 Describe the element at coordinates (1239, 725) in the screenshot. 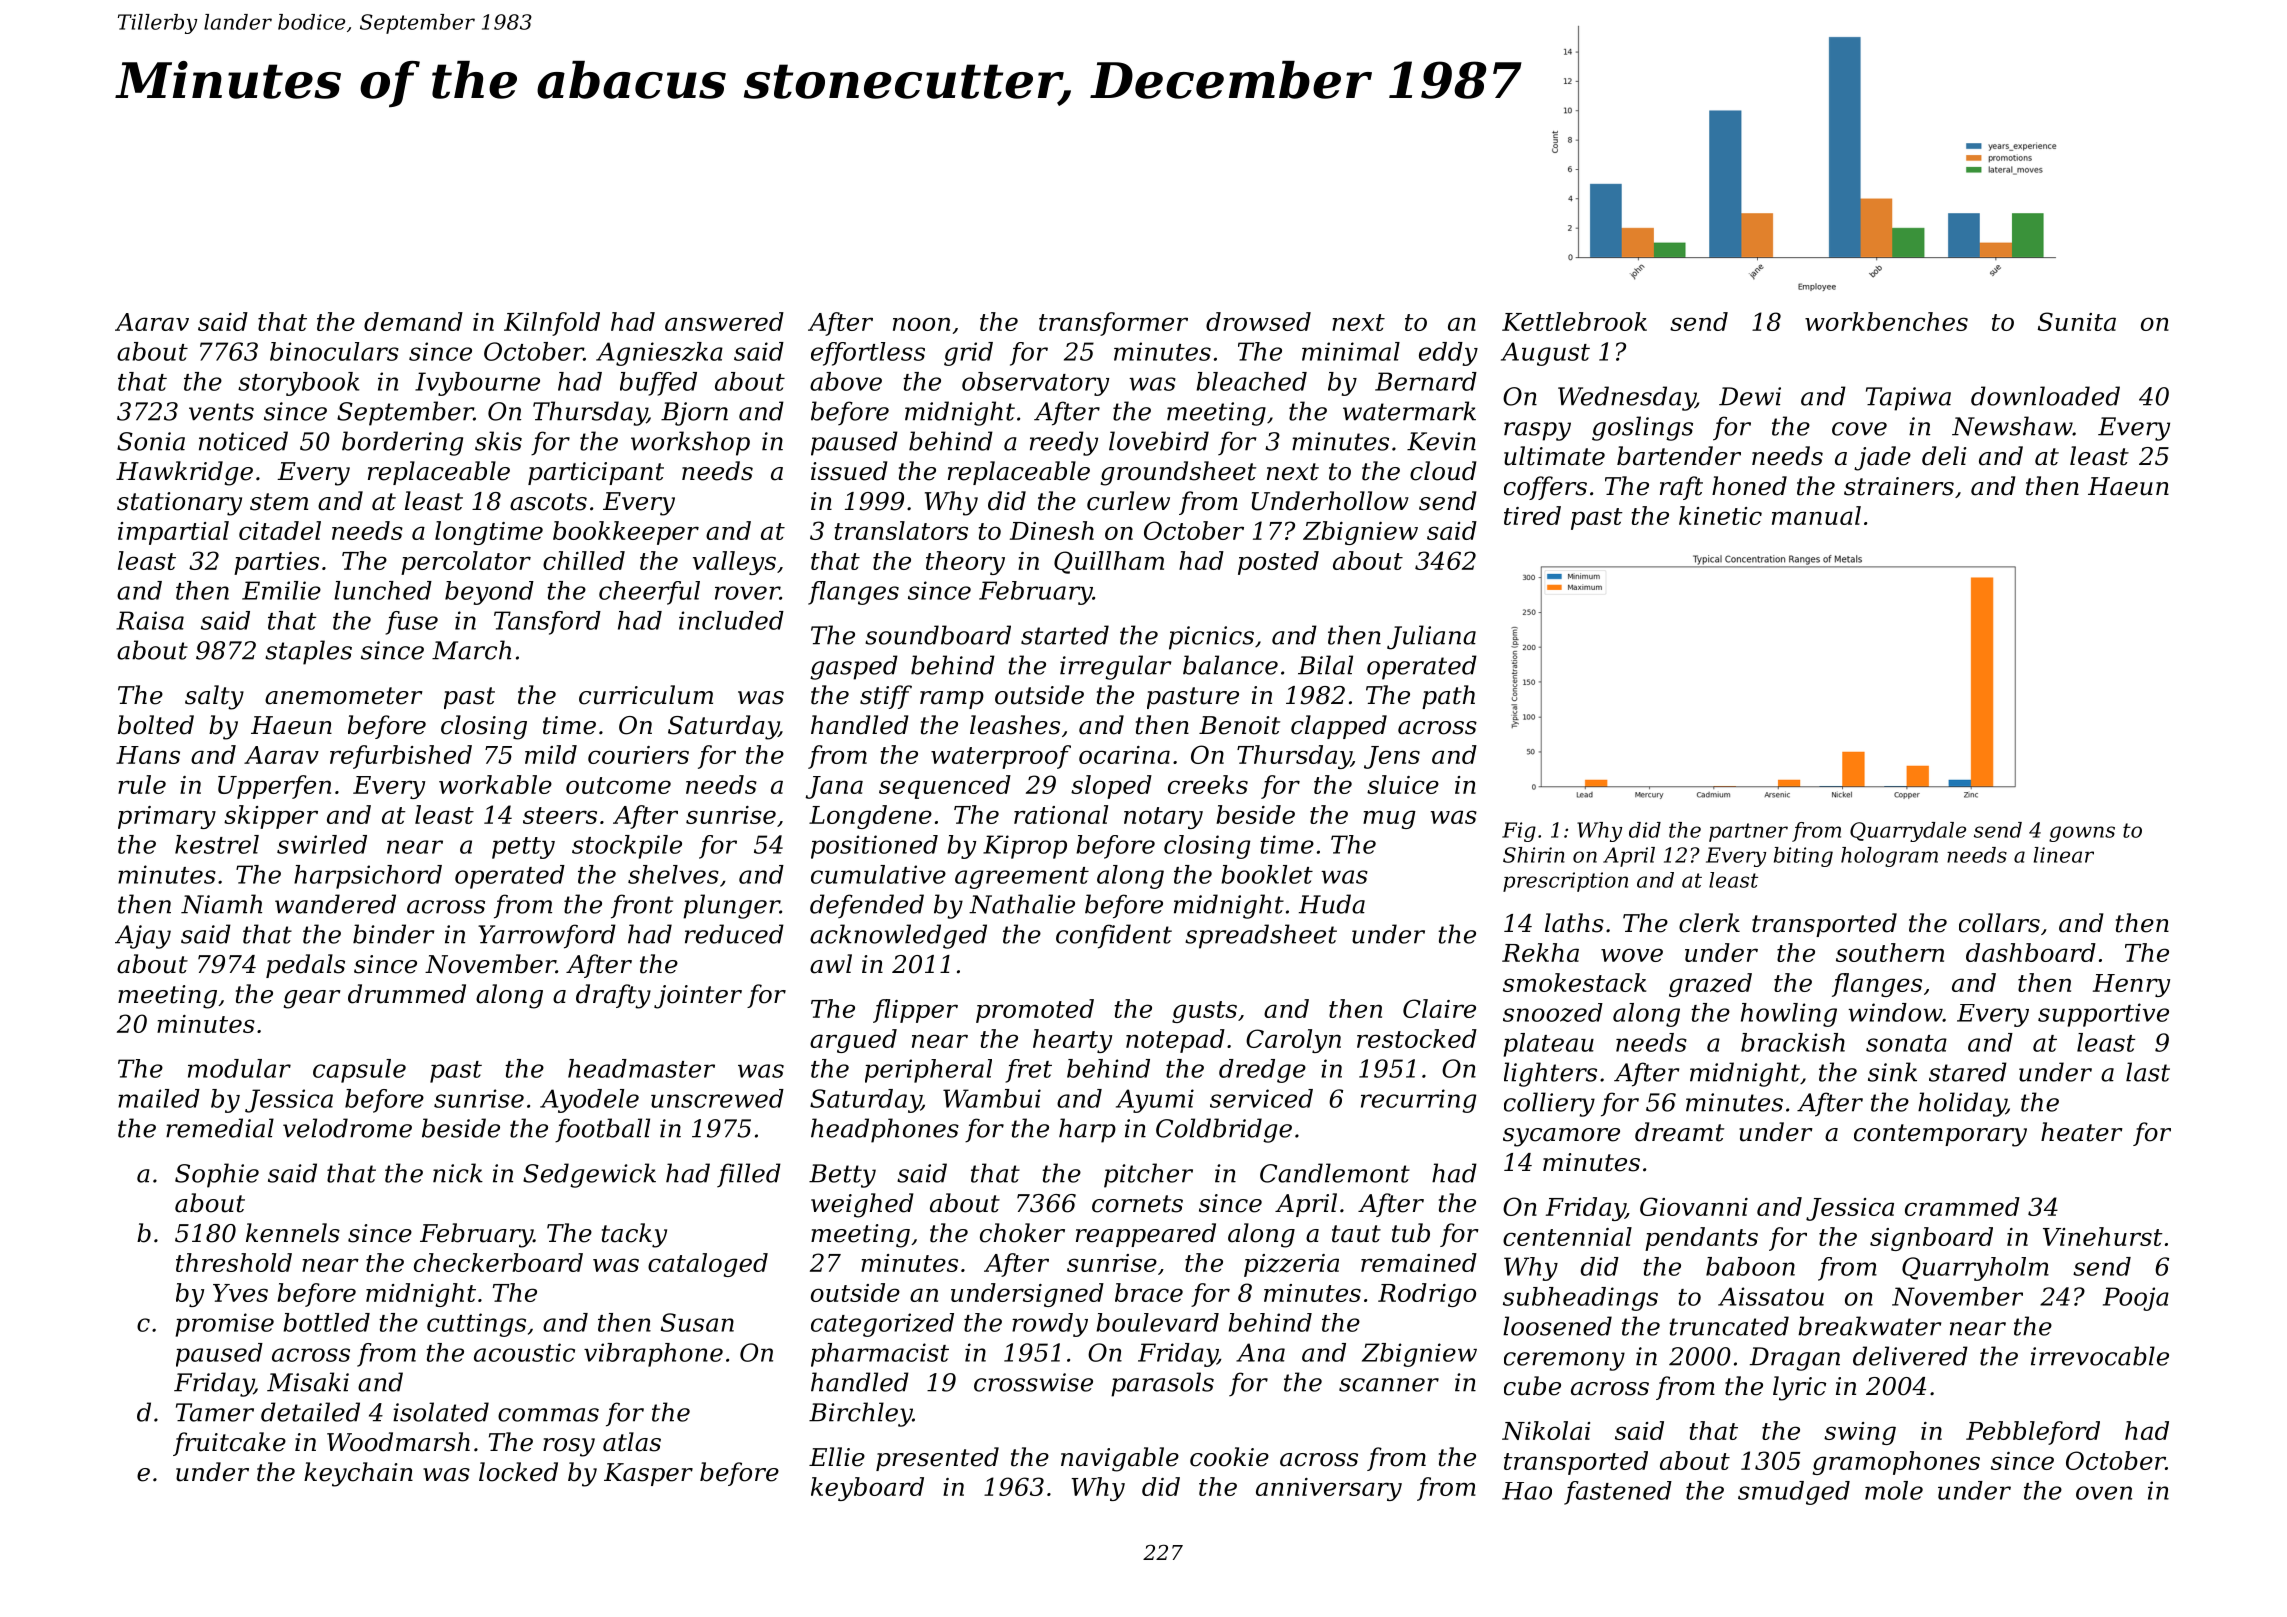

I see `Benoit` at that location.
